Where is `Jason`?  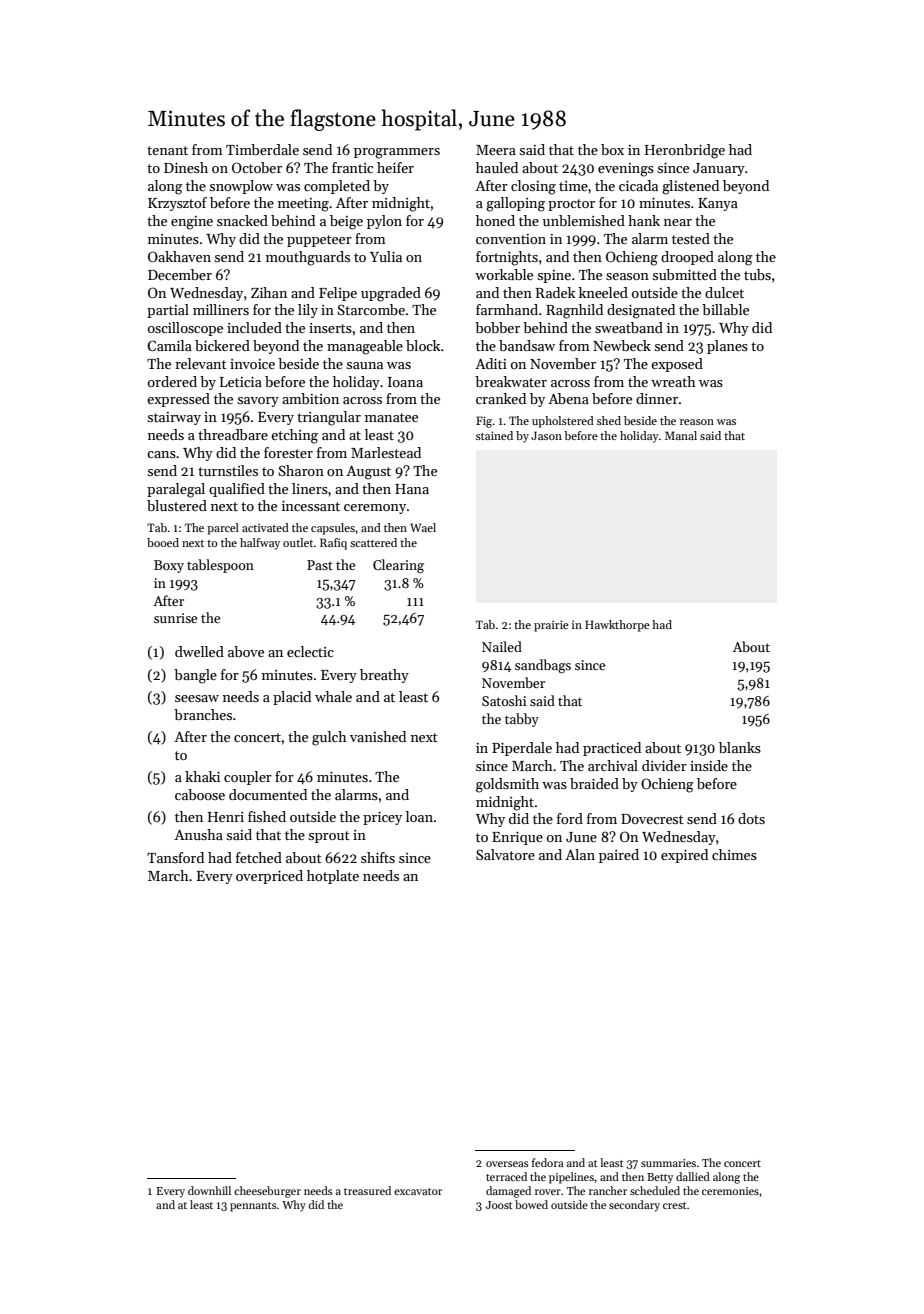 Jason is located at coordinates (546, 435).
